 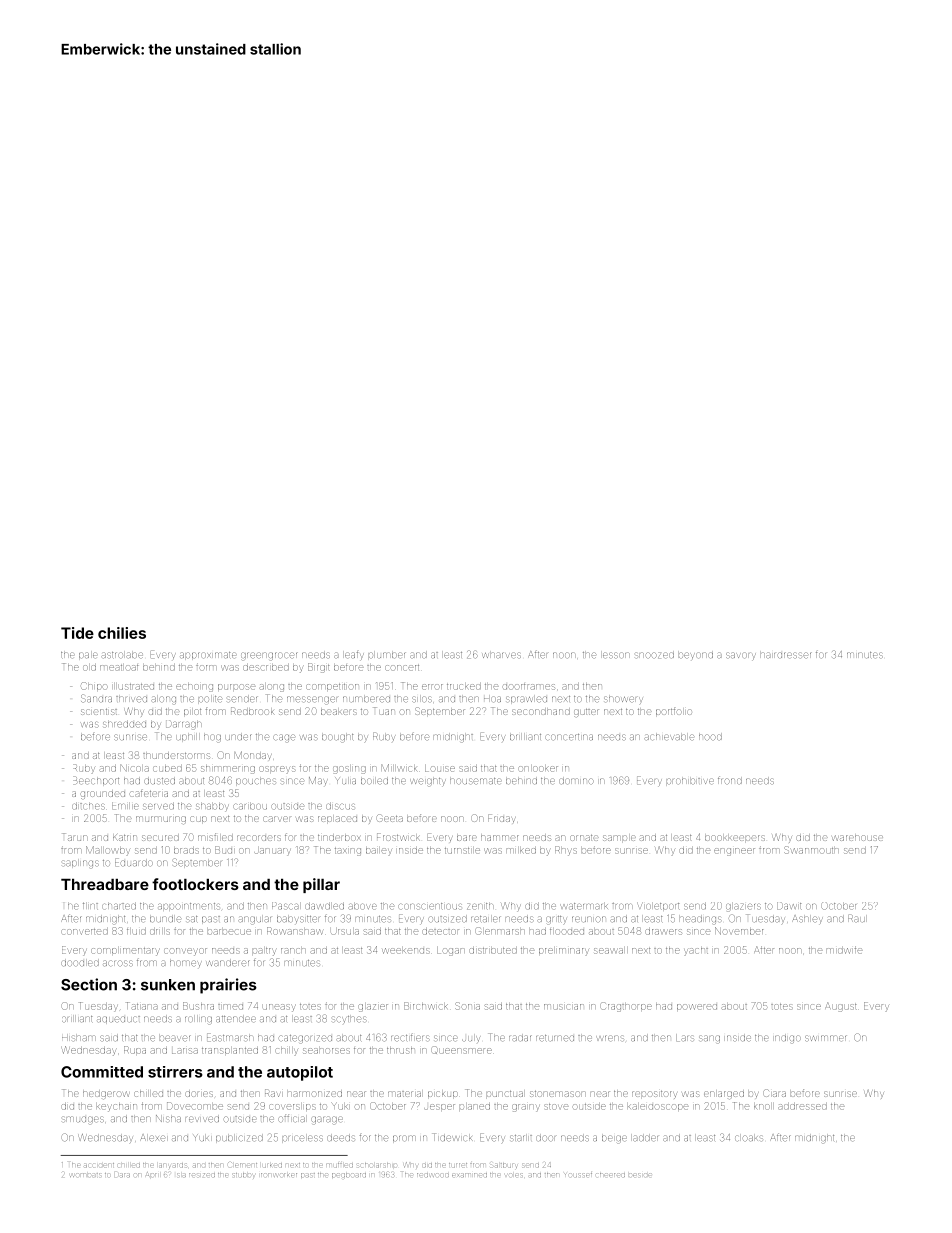 I want to click on Nisha, so click(x=168, y=1118).
